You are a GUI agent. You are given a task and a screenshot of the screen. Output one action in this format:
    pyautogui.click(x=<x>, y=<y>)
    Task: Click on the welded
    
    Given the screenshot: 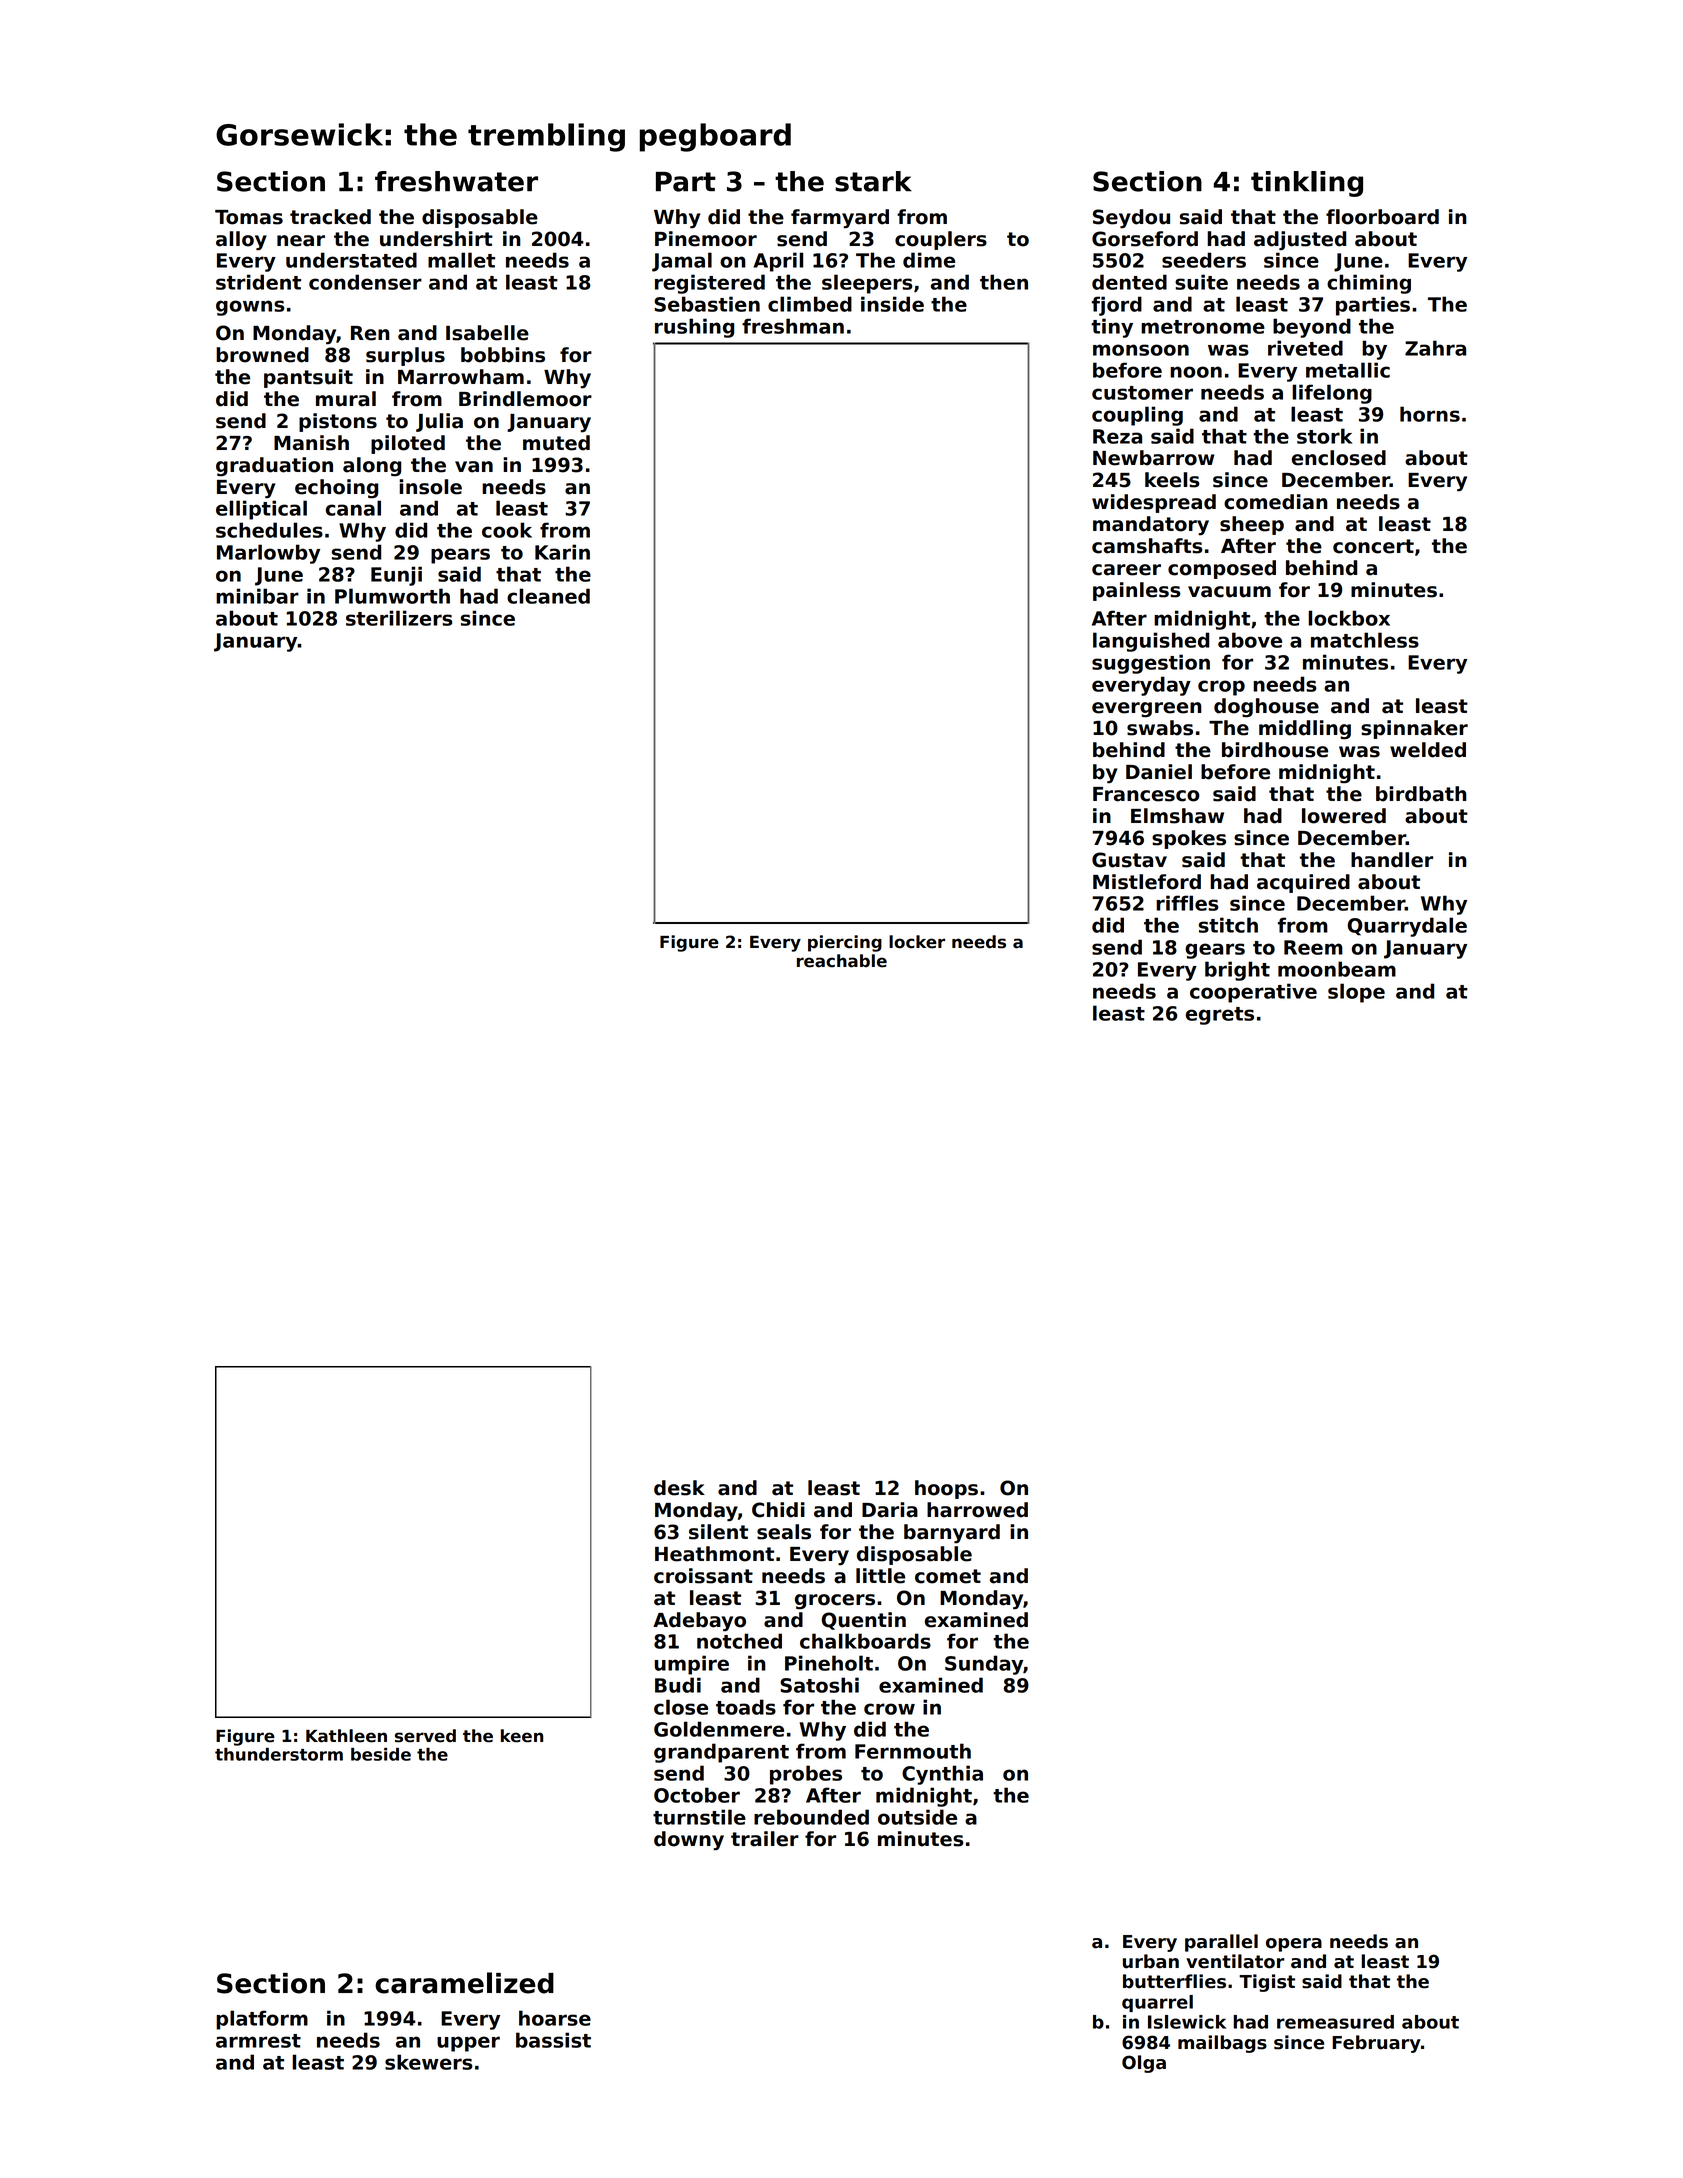 What is the action you would take?
    pyautogui.click(x=1428, y=750)
